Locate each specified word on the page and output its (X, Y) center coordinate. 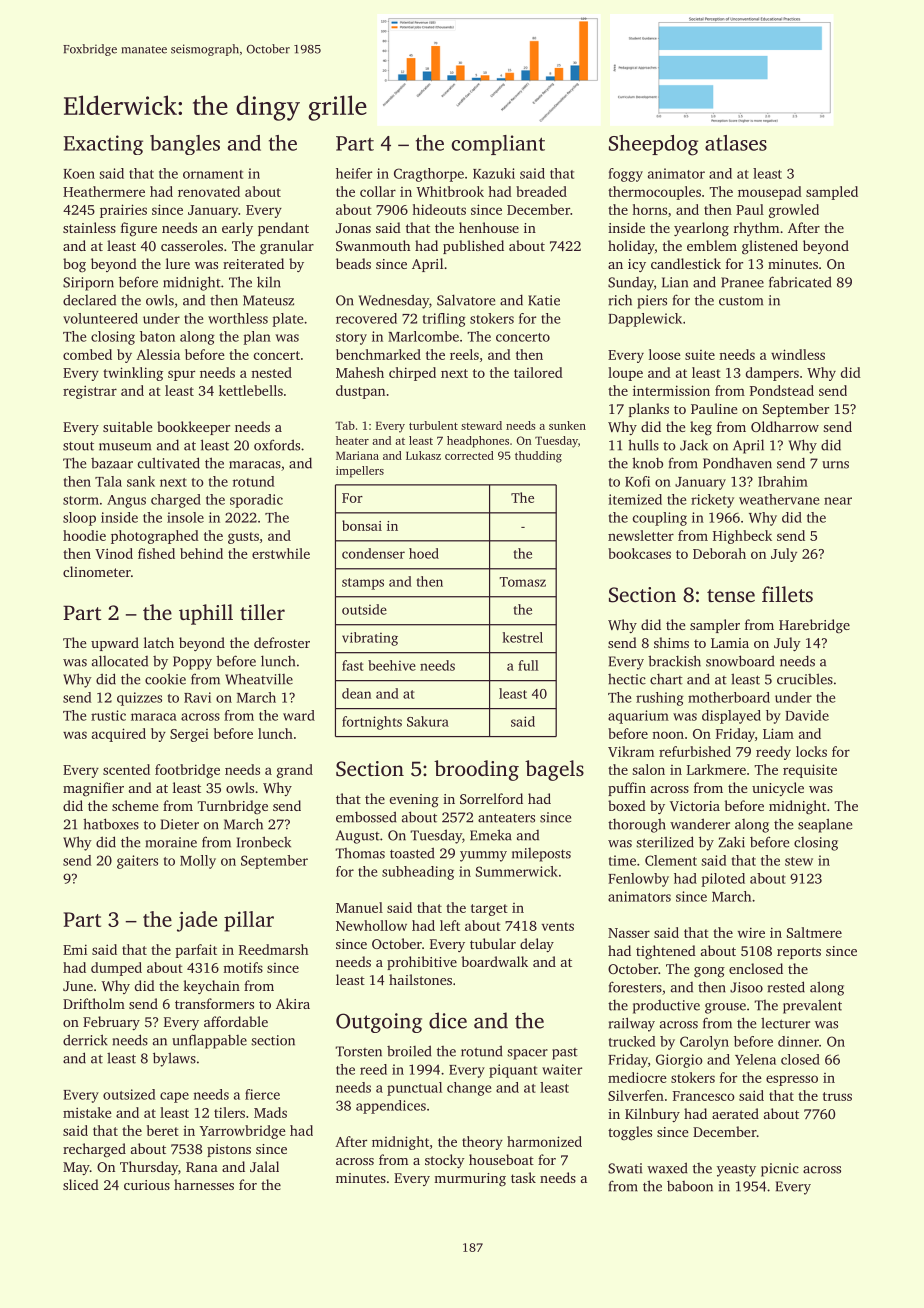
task (523, 1177)
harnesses (204, 1184)
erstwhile (281, 553)
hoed (424, 553)
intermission (671, 390)
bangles (185, 145)
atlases (736, 143)
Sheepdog (653, 145)
